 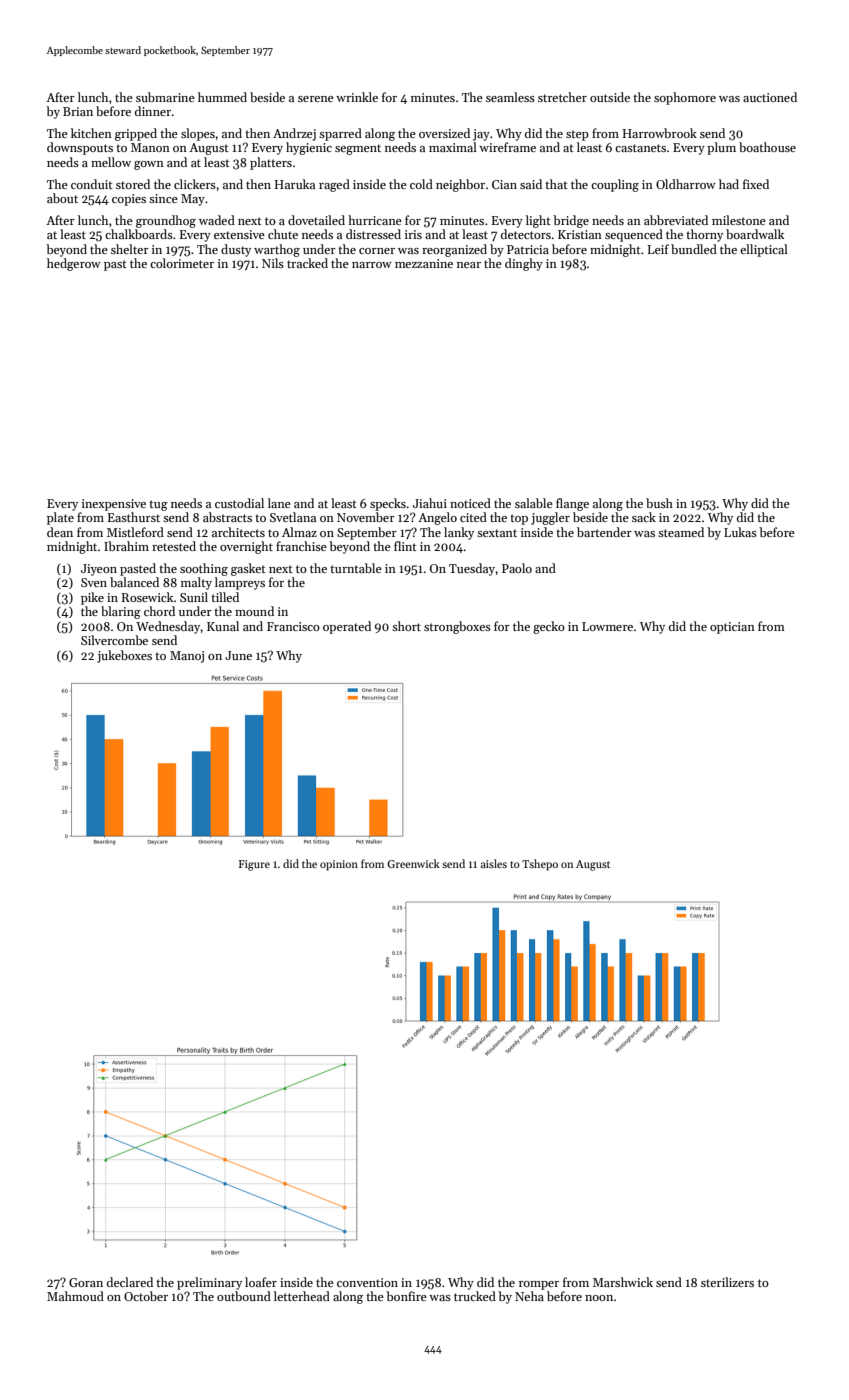 I want to click on detectors, so click(x=526, y=234).
